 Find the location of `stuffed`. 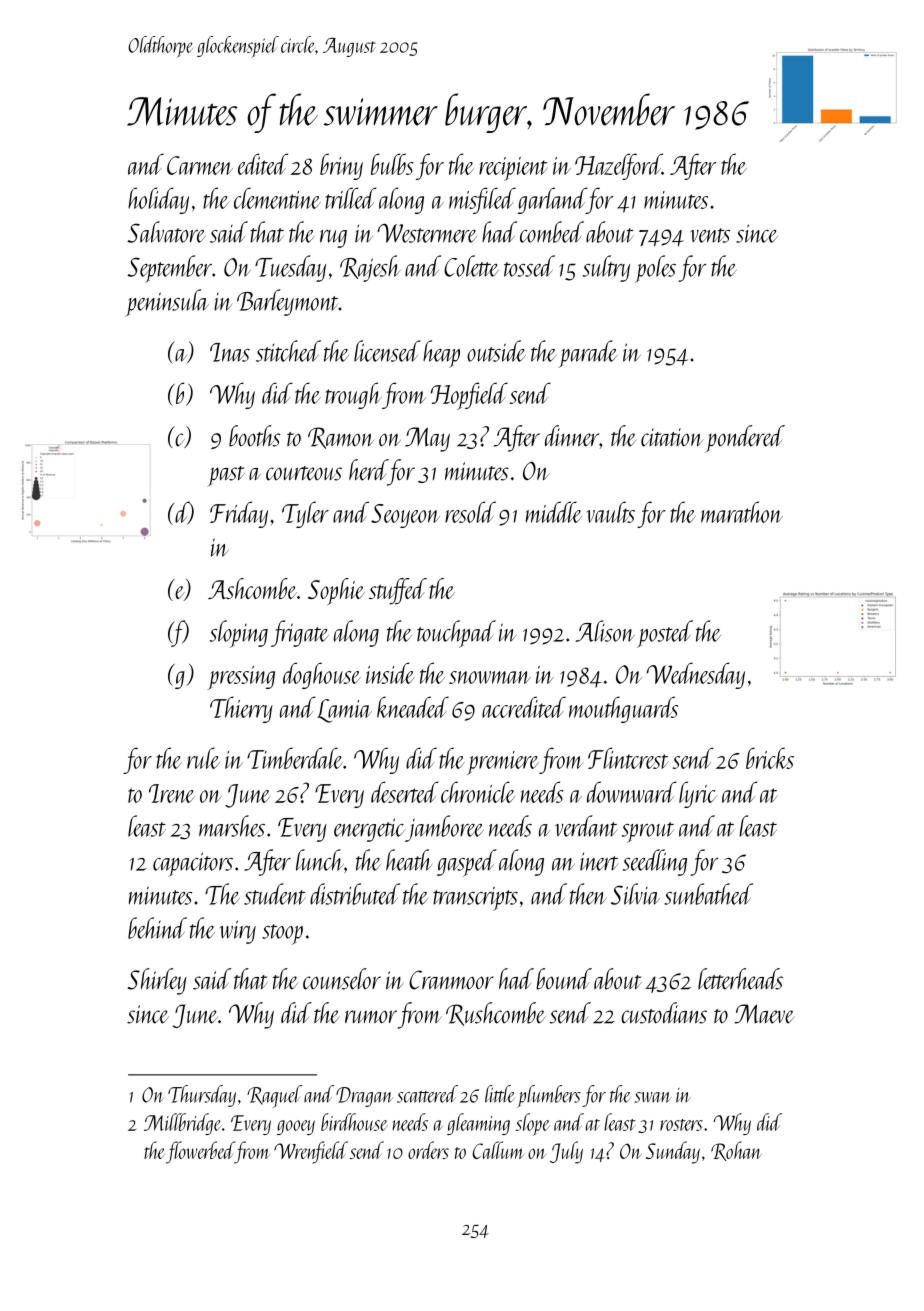

stuffed is located at coordinates (398, 591).
